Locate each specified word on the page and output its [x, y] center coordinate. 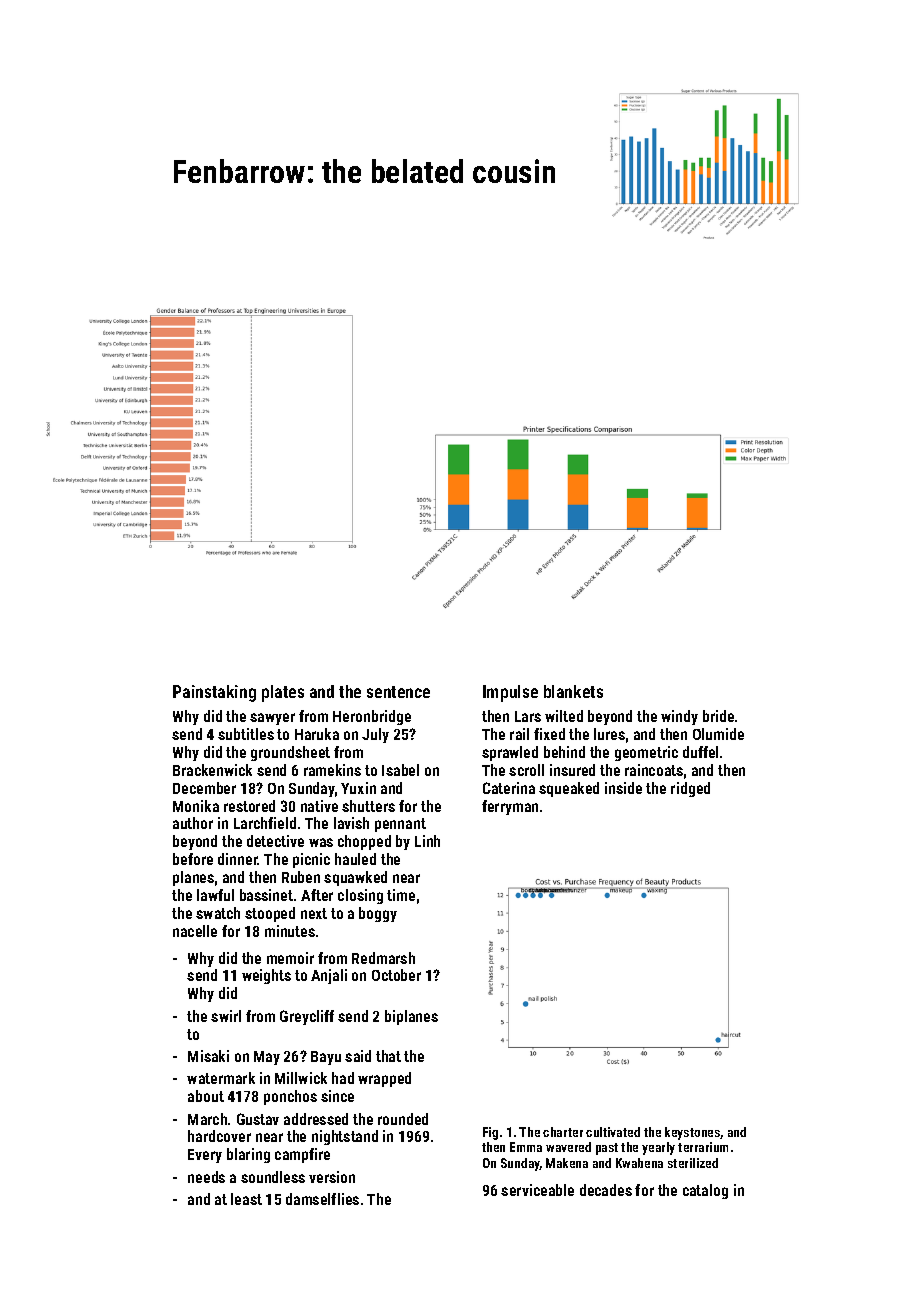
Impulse [510, 693]
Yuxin [358, 788]
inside [623, 788]
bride [718, 716]
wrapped [384, 1079]
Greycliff [307, 1017]
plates [283, 693]
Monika [196, 806]
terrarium [703, 1147]
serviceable [537, 1190]
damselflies [322, 1199]
